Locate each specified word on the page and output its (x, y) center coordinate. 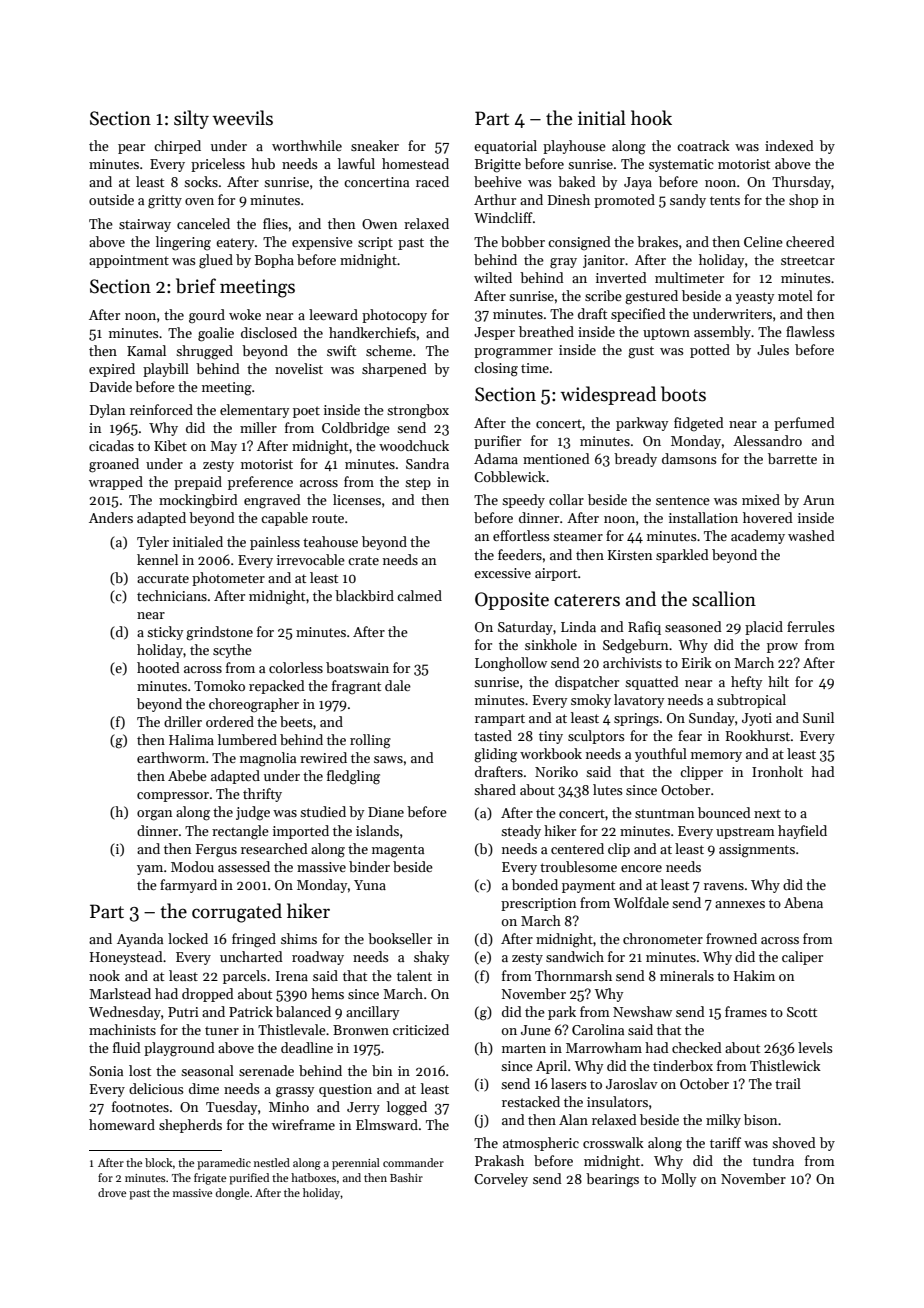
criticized (421, 1029)
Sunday (712, 719)
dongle (232, 1194)
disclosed (269, 332)
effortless (521, 535)
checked (697, 1047)
